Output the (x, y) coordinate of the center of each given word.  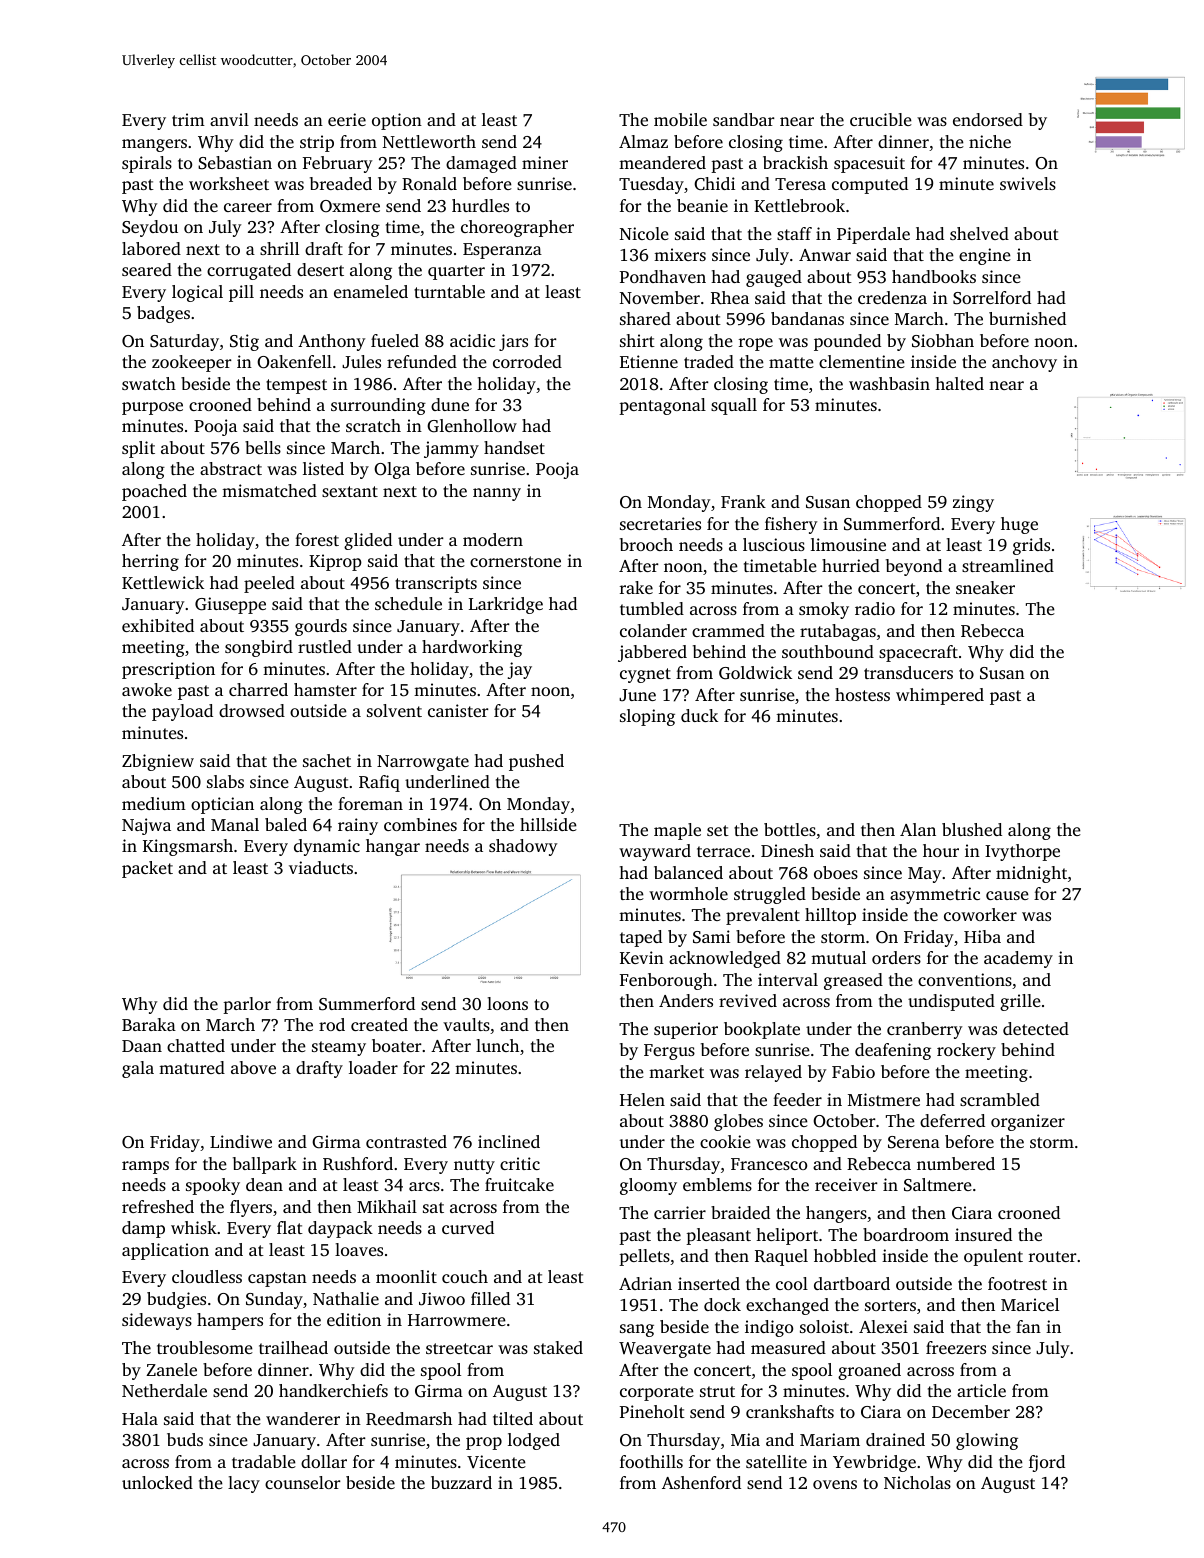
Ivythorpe (1022, 852)
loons (507, 1003)
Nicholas (917, 1482)
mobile (680, 119)
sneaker (985, 587)
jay (520, 670)
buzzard (461, 1482)
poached (154, 492)
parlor (247, 1005)
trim (188, 119)
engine (985, 256)
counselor (303, 1482)
